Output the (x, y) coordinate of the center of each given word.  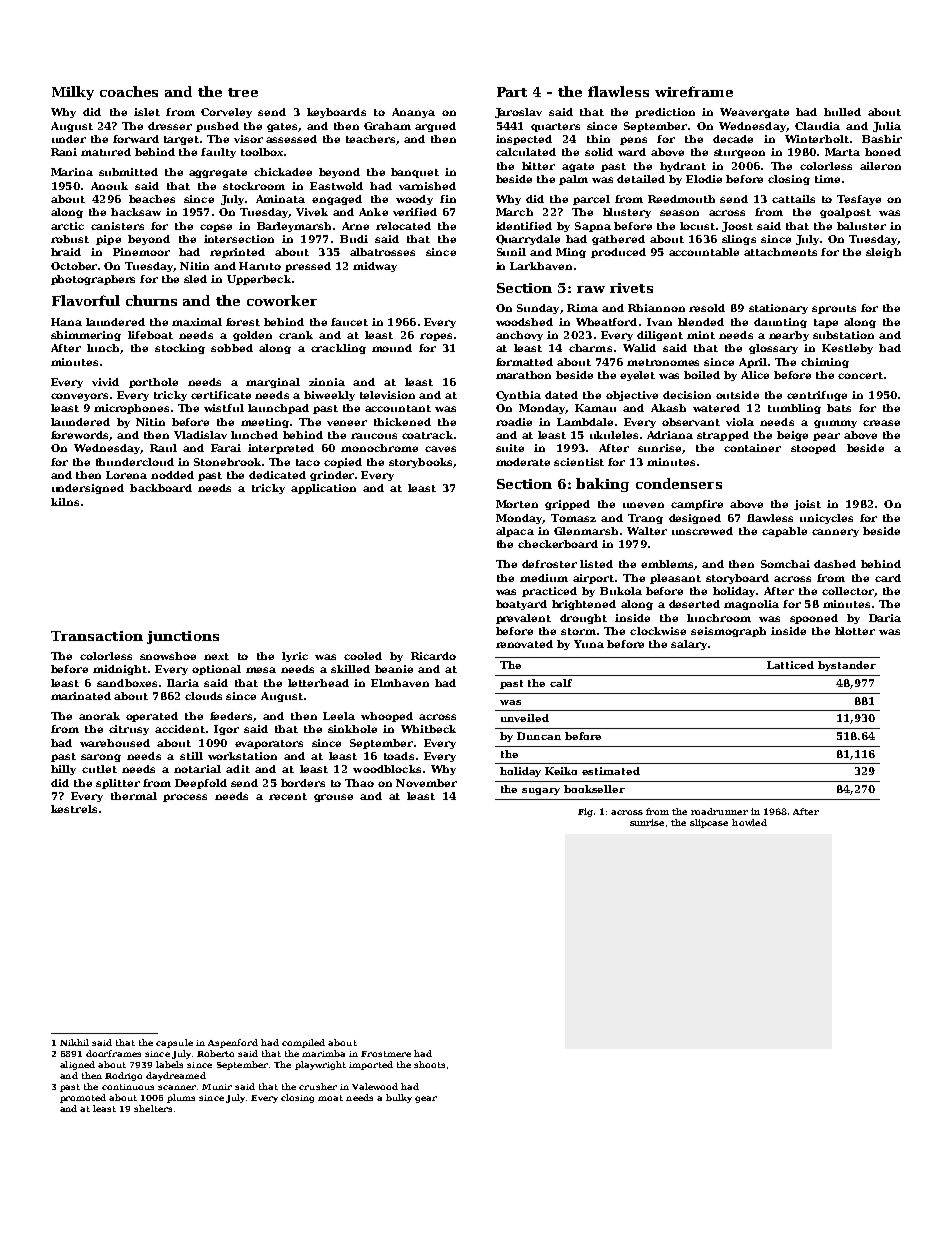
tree (243, 92)
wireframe (694, 91)
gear (426, 1099)
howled (749, 822)
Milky (73, 93)
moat (330, 1098)
